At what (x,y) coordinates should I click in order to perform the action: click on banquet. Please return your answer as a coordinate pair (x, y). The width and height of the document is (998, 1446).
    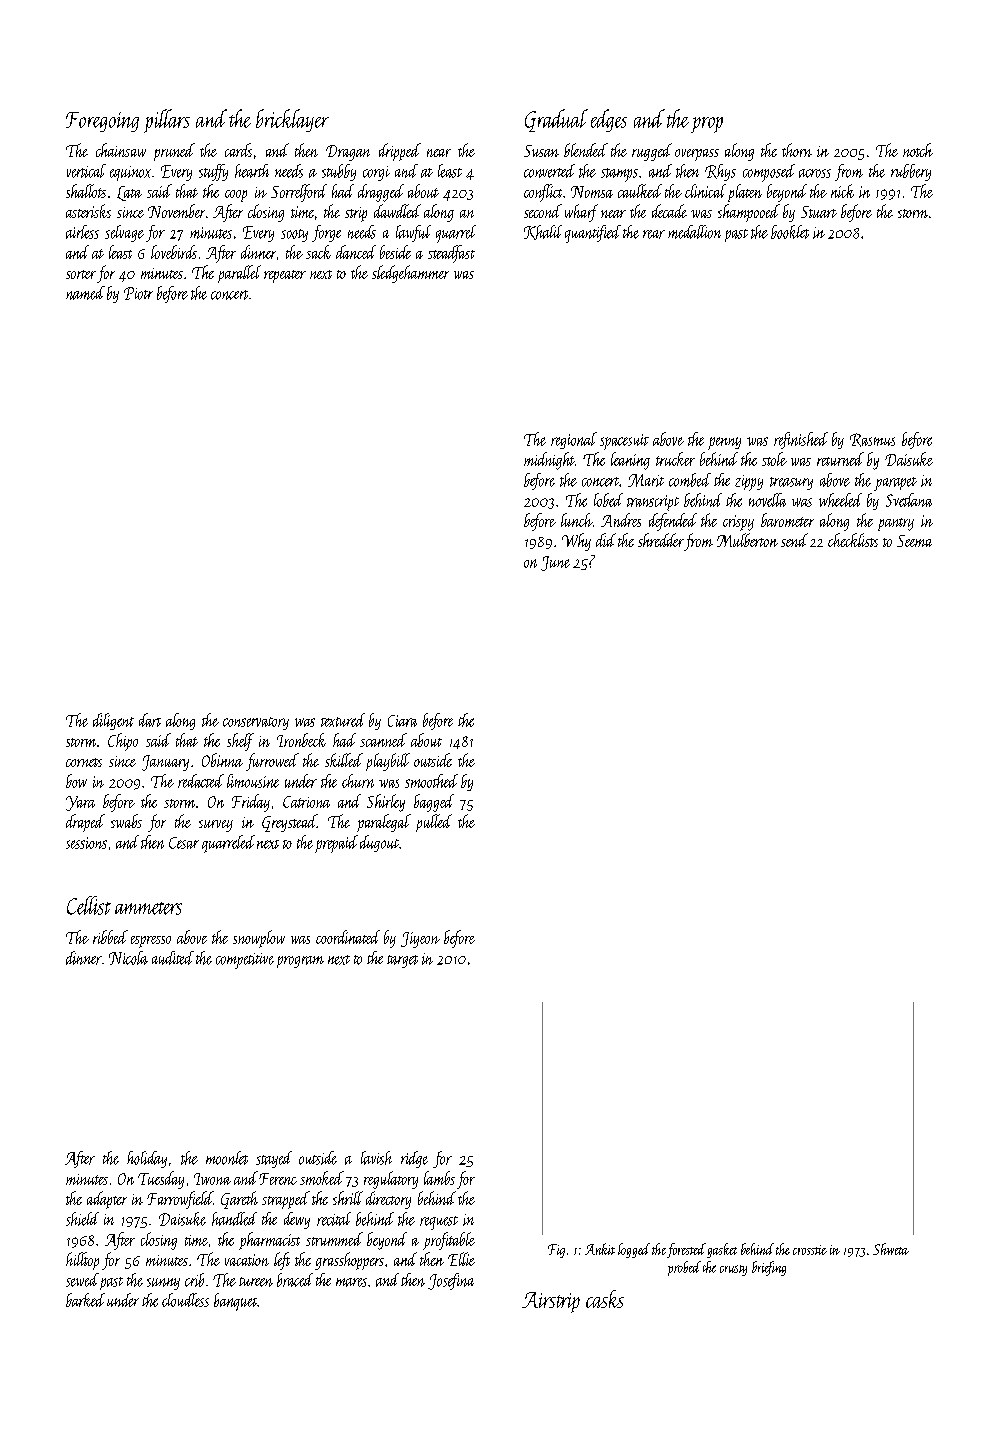
    Looking at the image, I should click on (235, 1302).
